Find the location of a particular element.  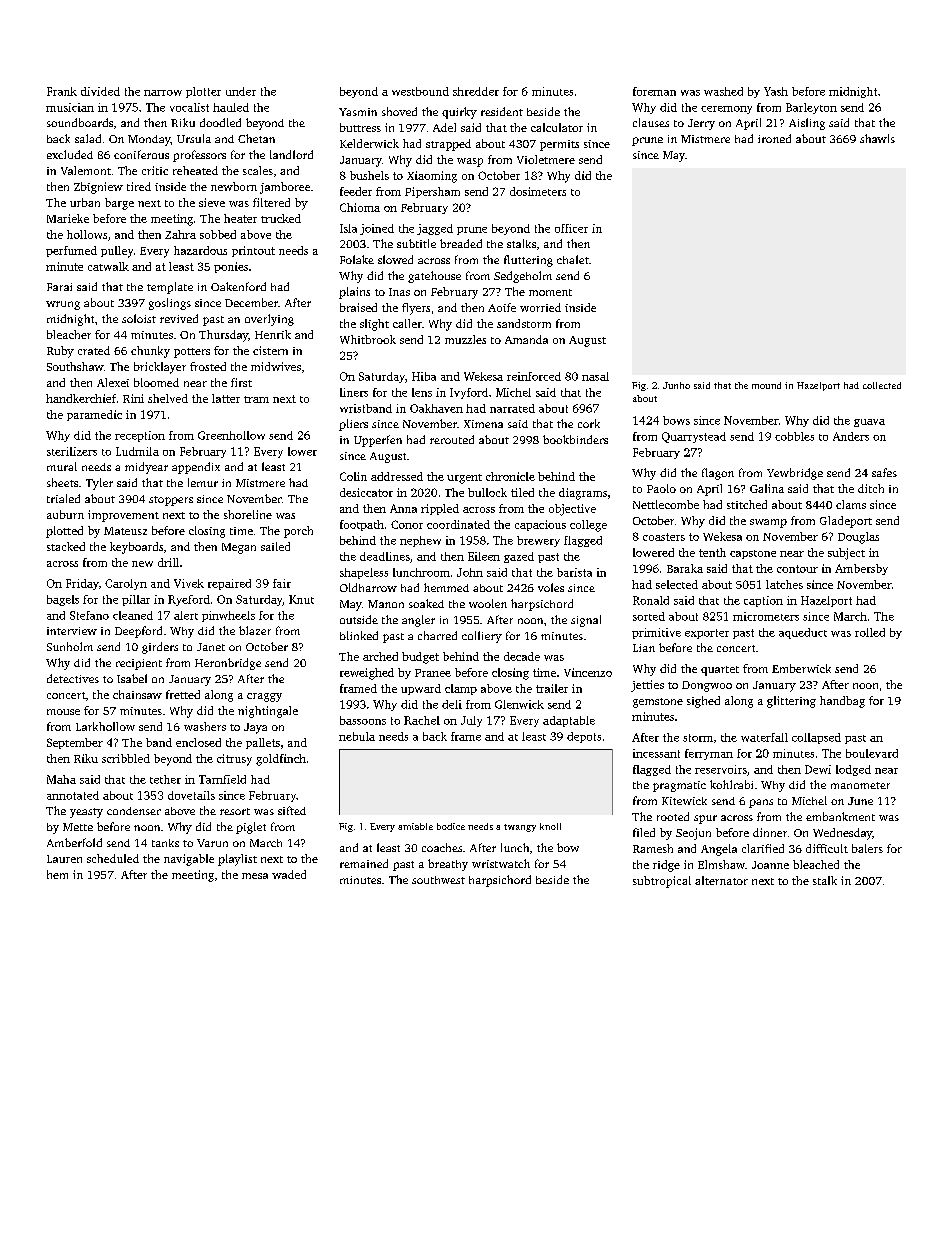

enclosed is located at coordinates (198, 742).
